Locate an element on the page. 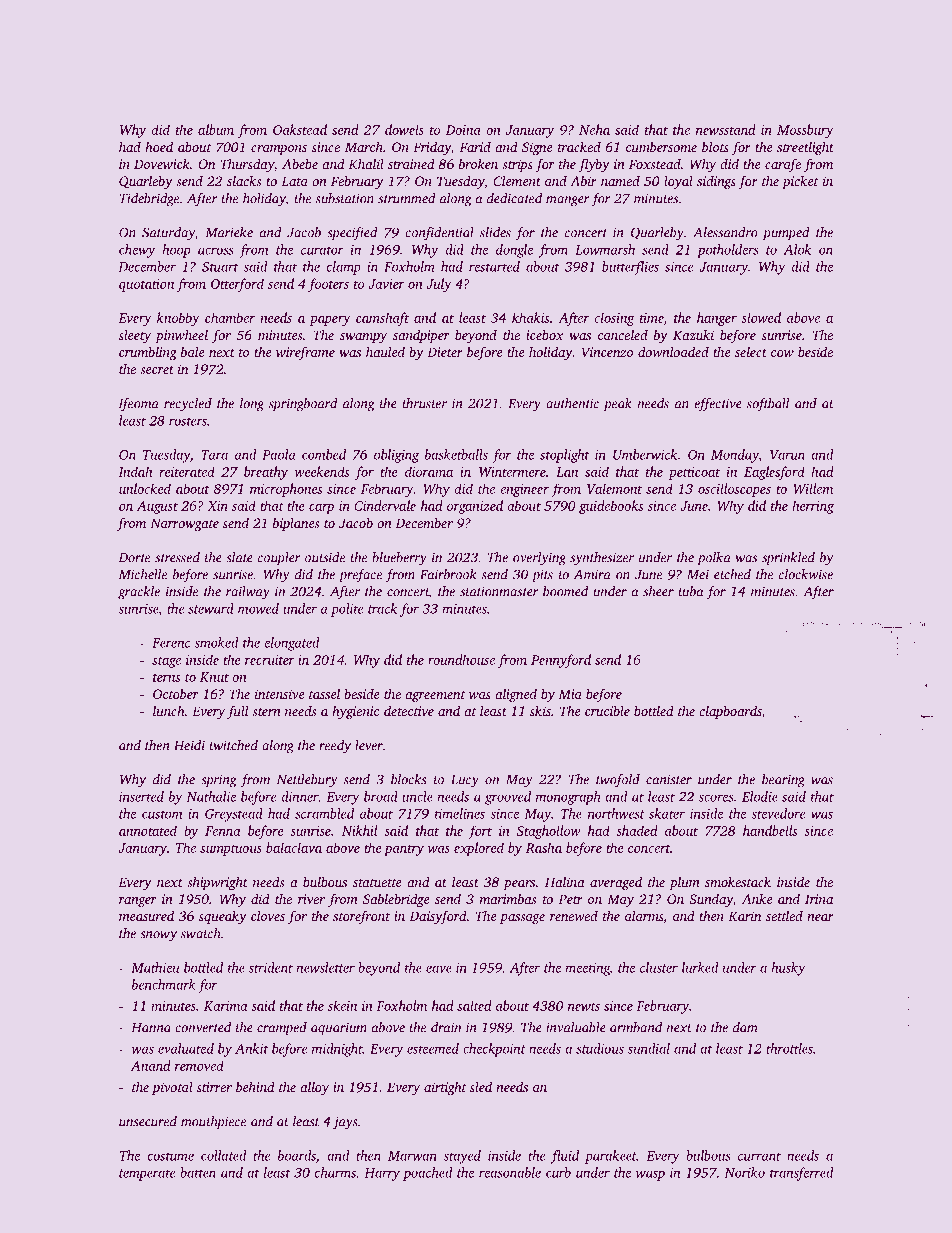  inserted is located at coordinates (141, 796).
